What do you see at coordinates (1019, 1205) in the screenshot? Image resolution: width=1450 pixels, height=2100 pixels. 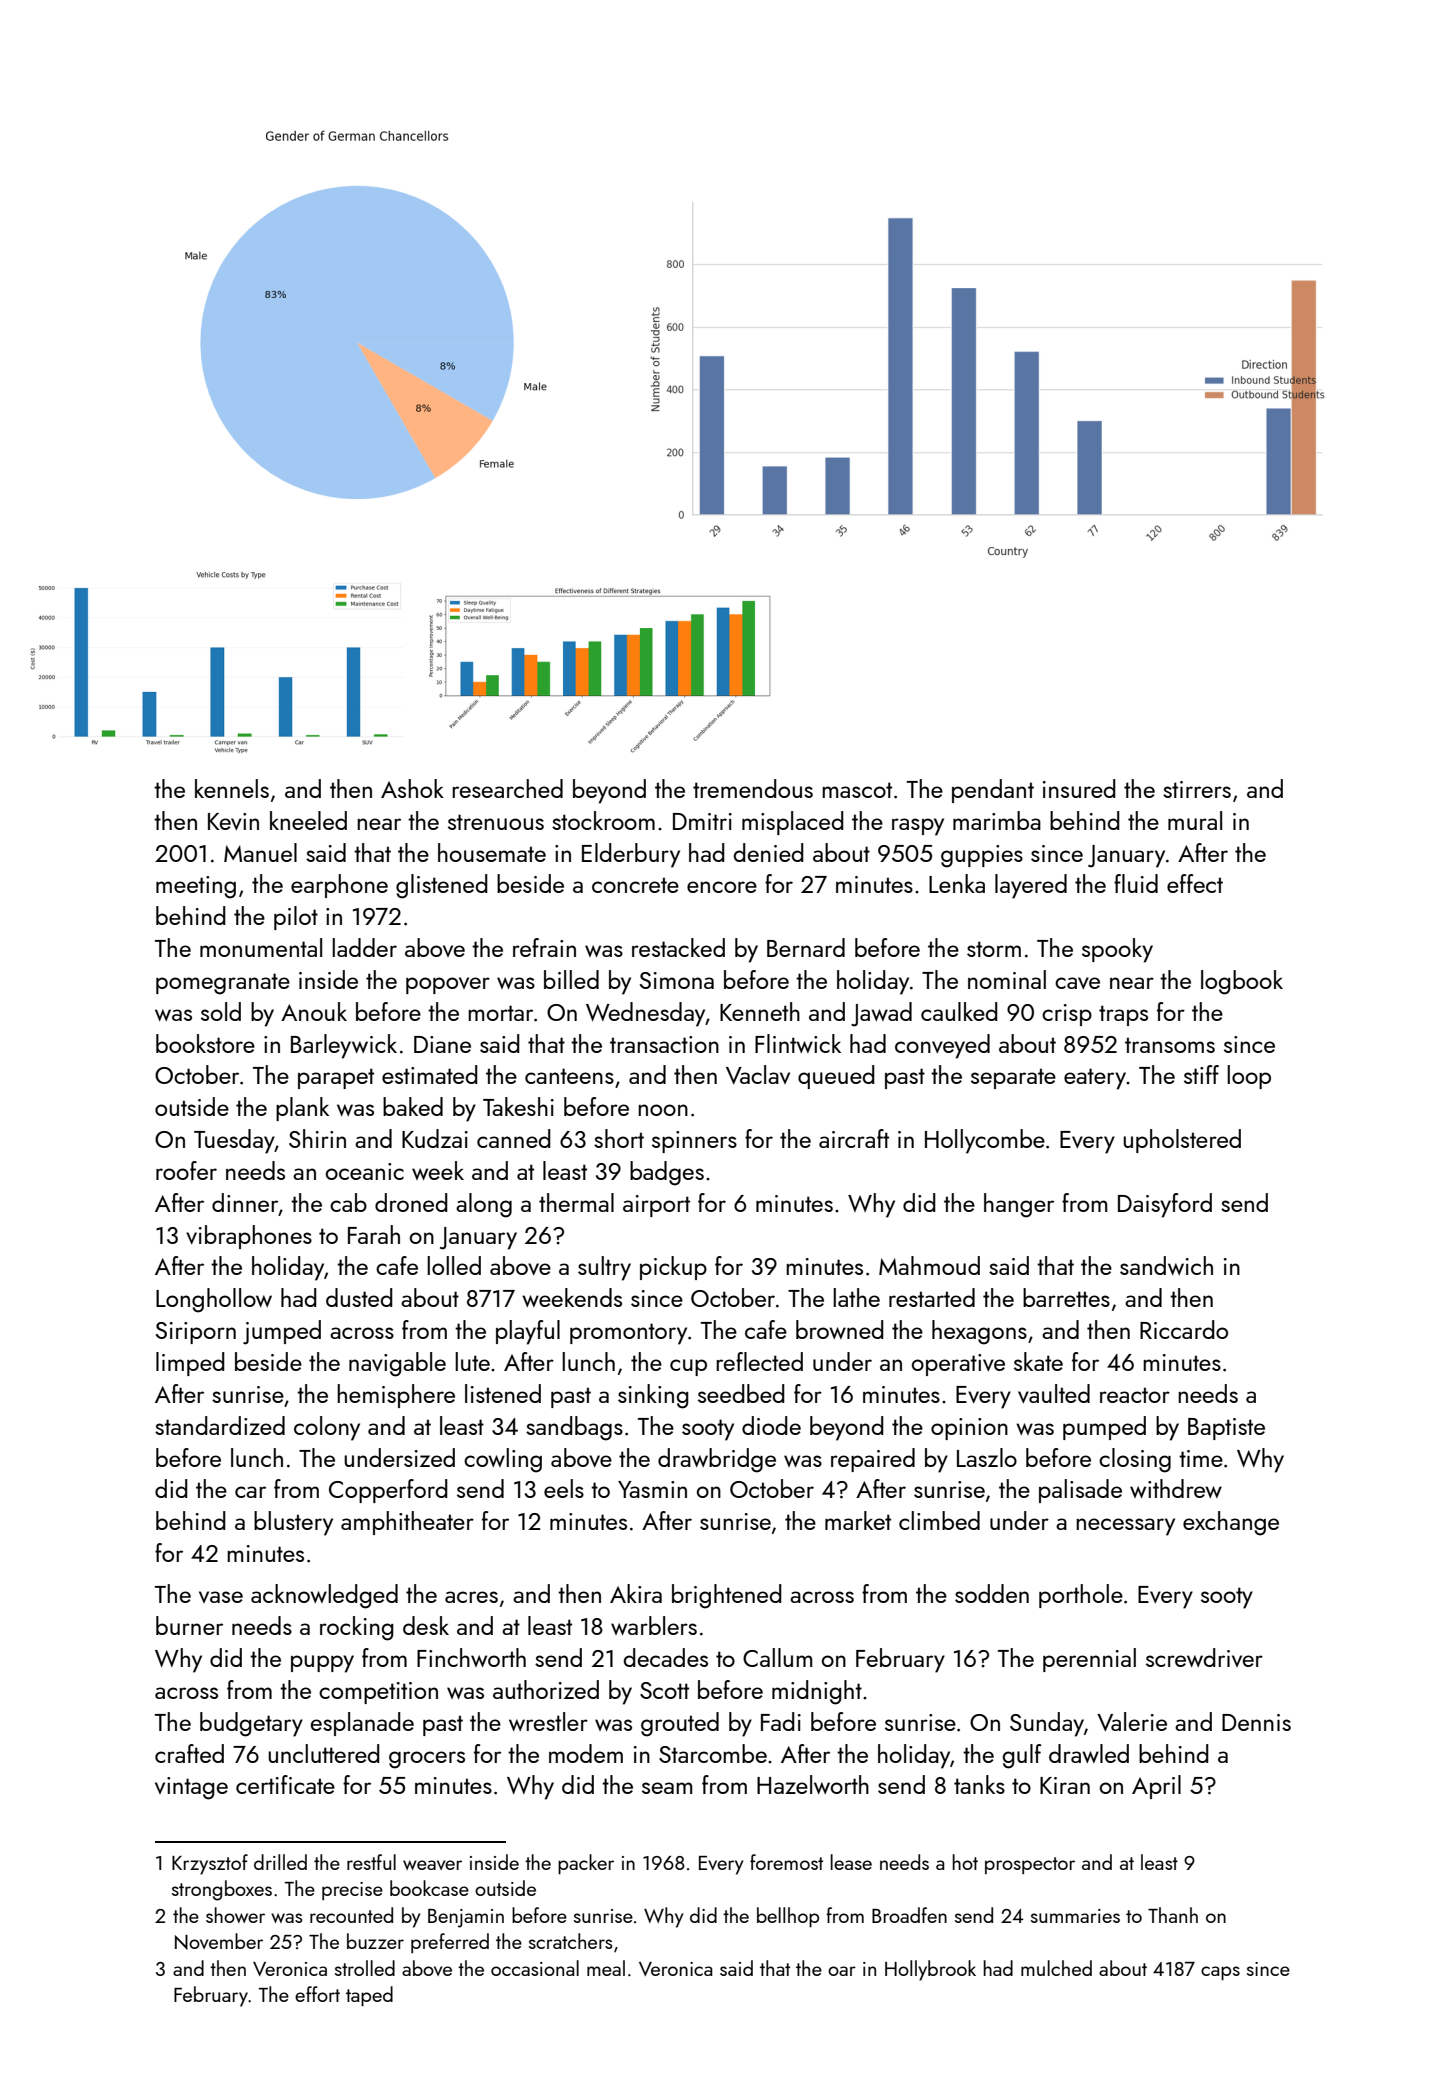 I see `hanger` at bounding box center [1019, 1205].
